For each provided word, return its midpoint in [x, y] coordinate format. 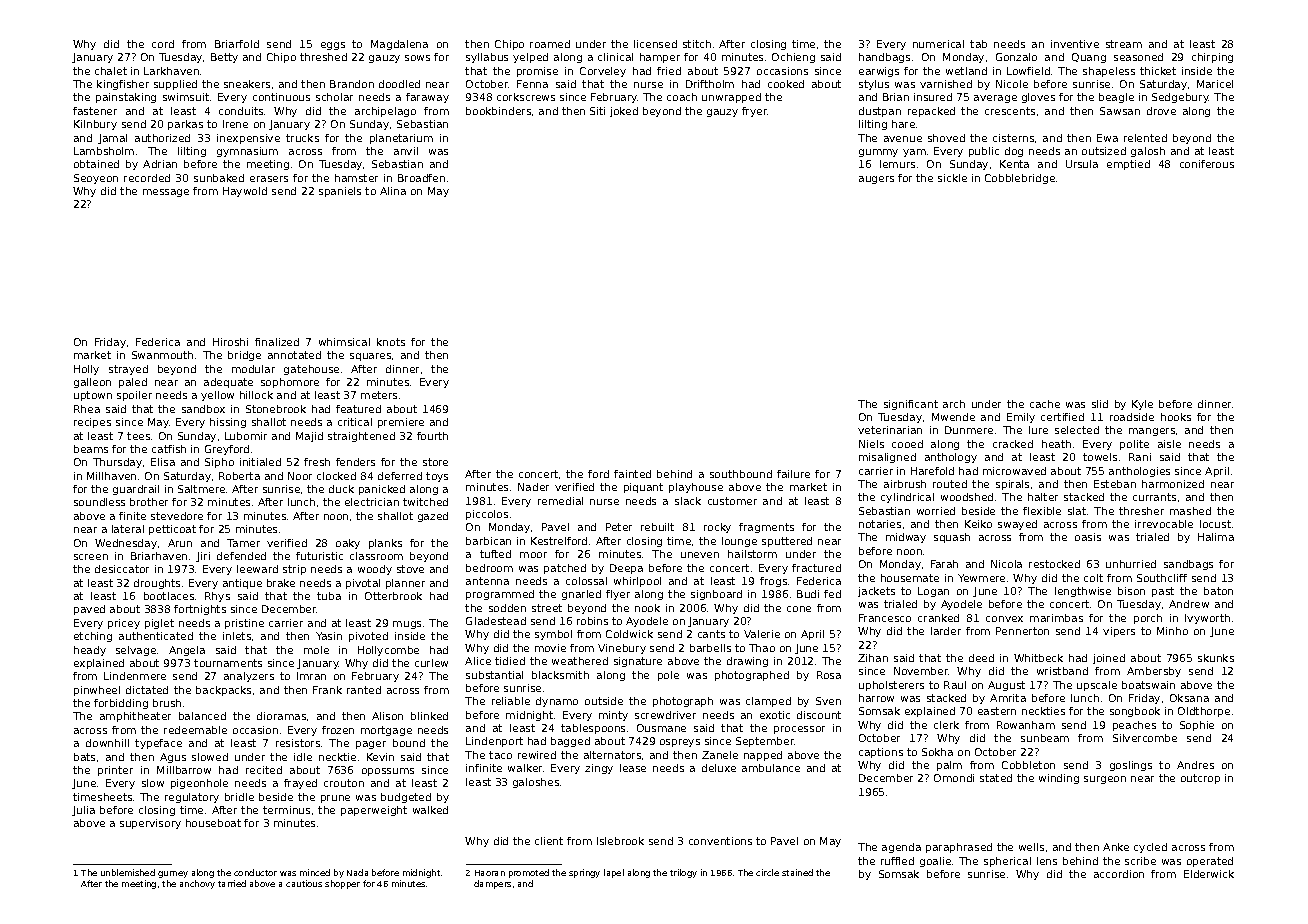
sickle [952, 178]
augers [876, 180]
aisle [1169, 444]
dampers [492, 884]
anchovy [197, 884]
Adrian [160, 164]
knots [391, 342]
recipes [92, 423]
